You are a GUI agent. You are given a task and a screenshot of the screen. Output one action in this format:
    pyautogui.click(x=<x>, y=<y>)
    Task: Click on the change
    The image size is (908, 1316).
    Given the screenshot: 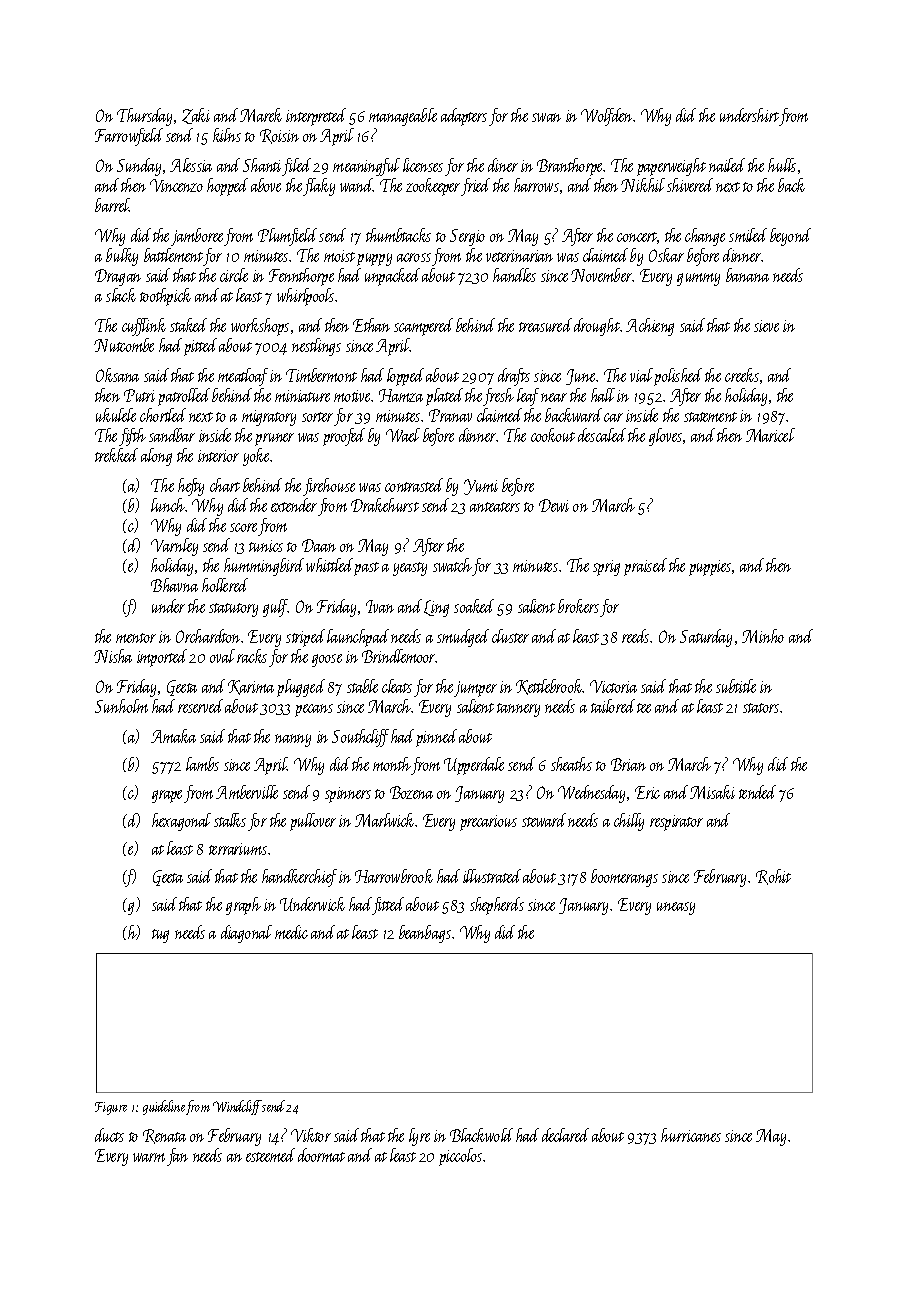 What is the action you would take?
    pyautogui.click(x=705, y=237)
